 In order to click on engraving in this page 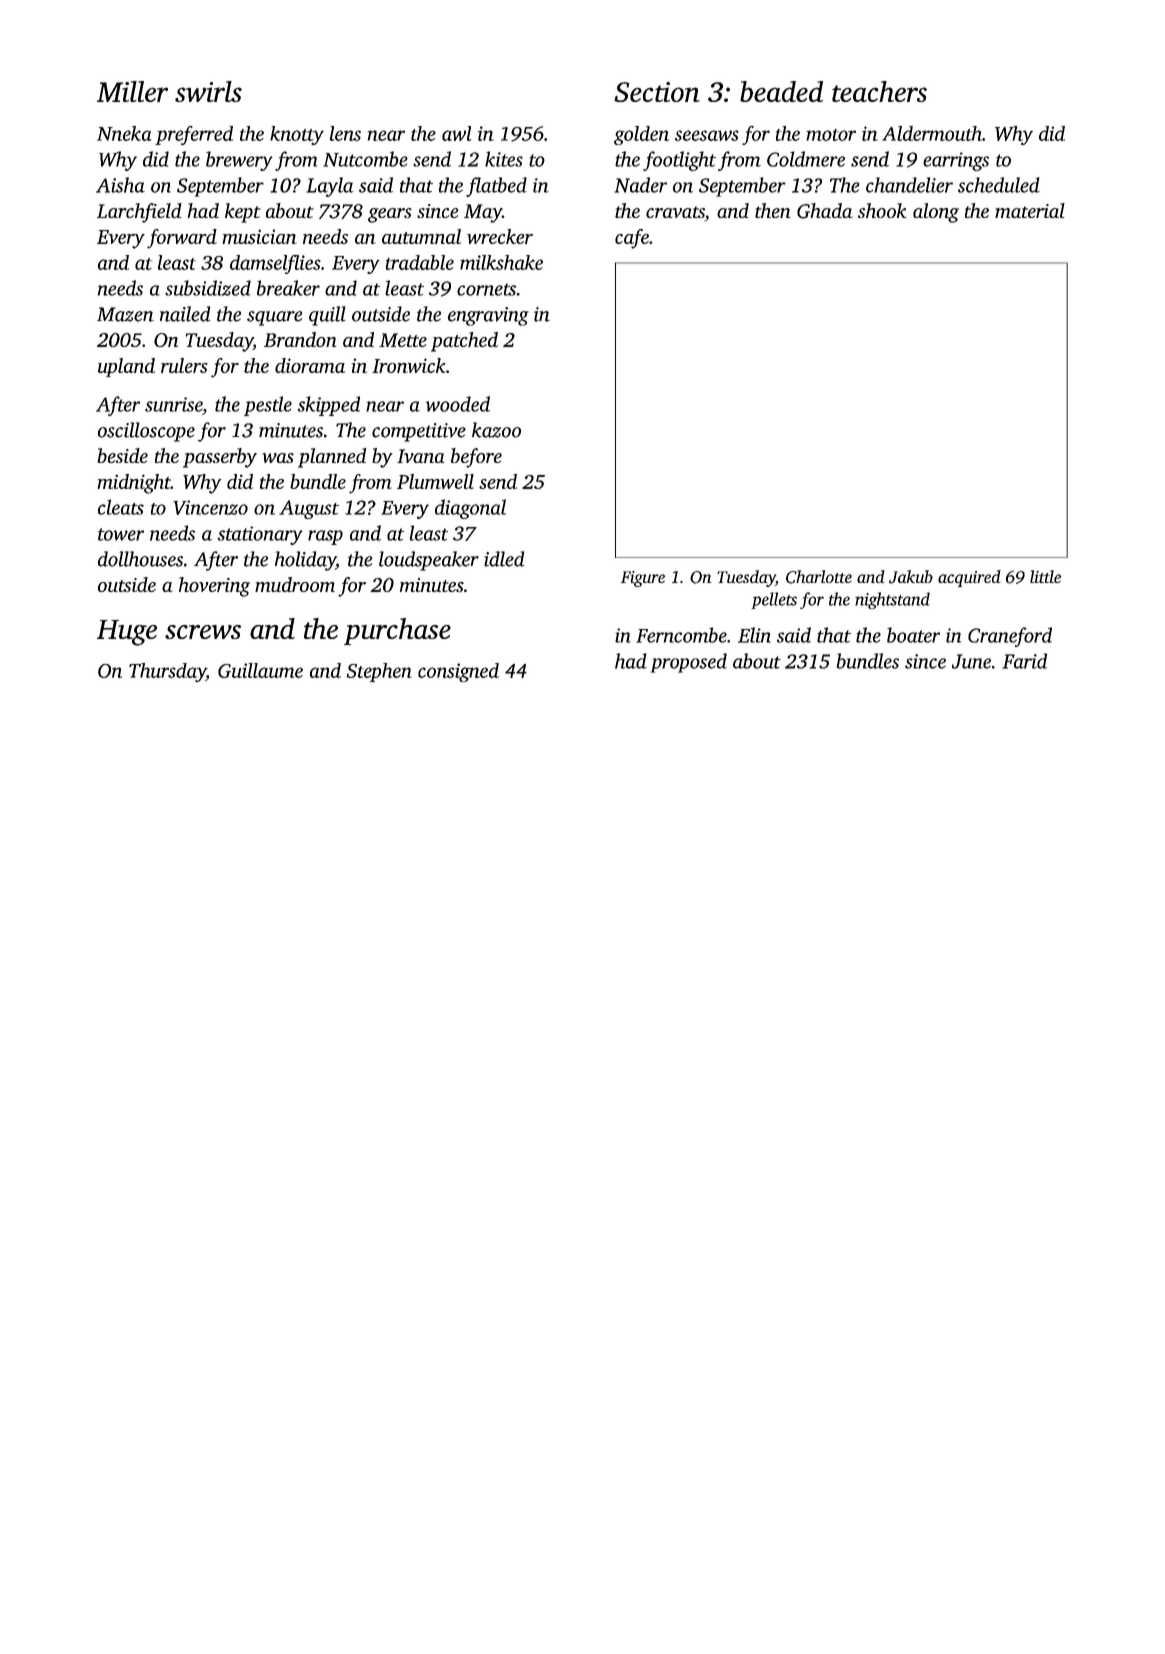, I will do `click(488, 316)`.
